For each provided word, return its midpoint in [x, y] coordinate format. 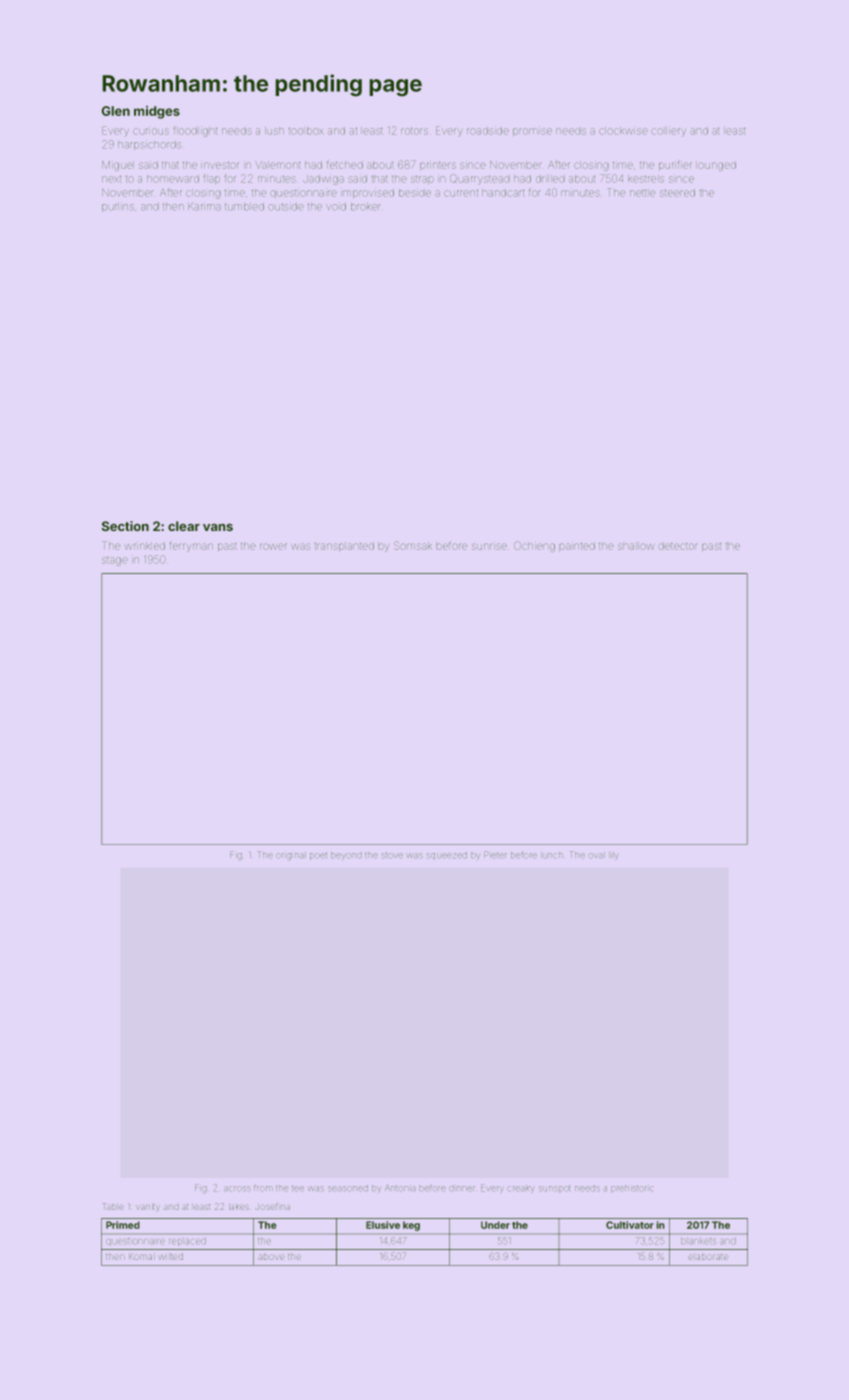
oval [596, 855]
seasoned [348, 1188]
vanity [148, 1208]
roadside [488, 130]
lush [274, 131]
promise [532, 131]
